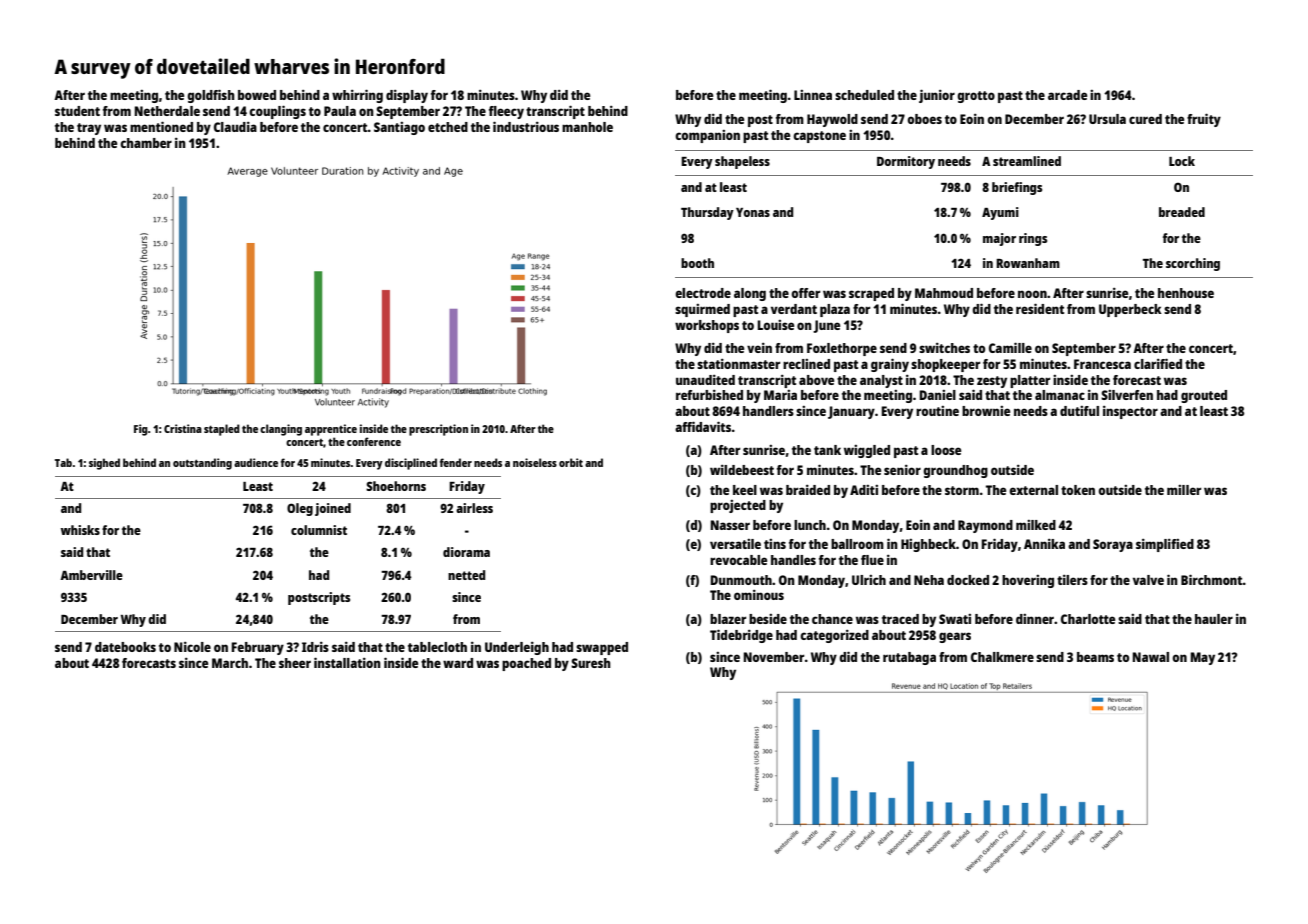 This document has width=1308, height=924. Describe the element at coordinates (1158, 363) in the document. I see `clarified` at that location.
